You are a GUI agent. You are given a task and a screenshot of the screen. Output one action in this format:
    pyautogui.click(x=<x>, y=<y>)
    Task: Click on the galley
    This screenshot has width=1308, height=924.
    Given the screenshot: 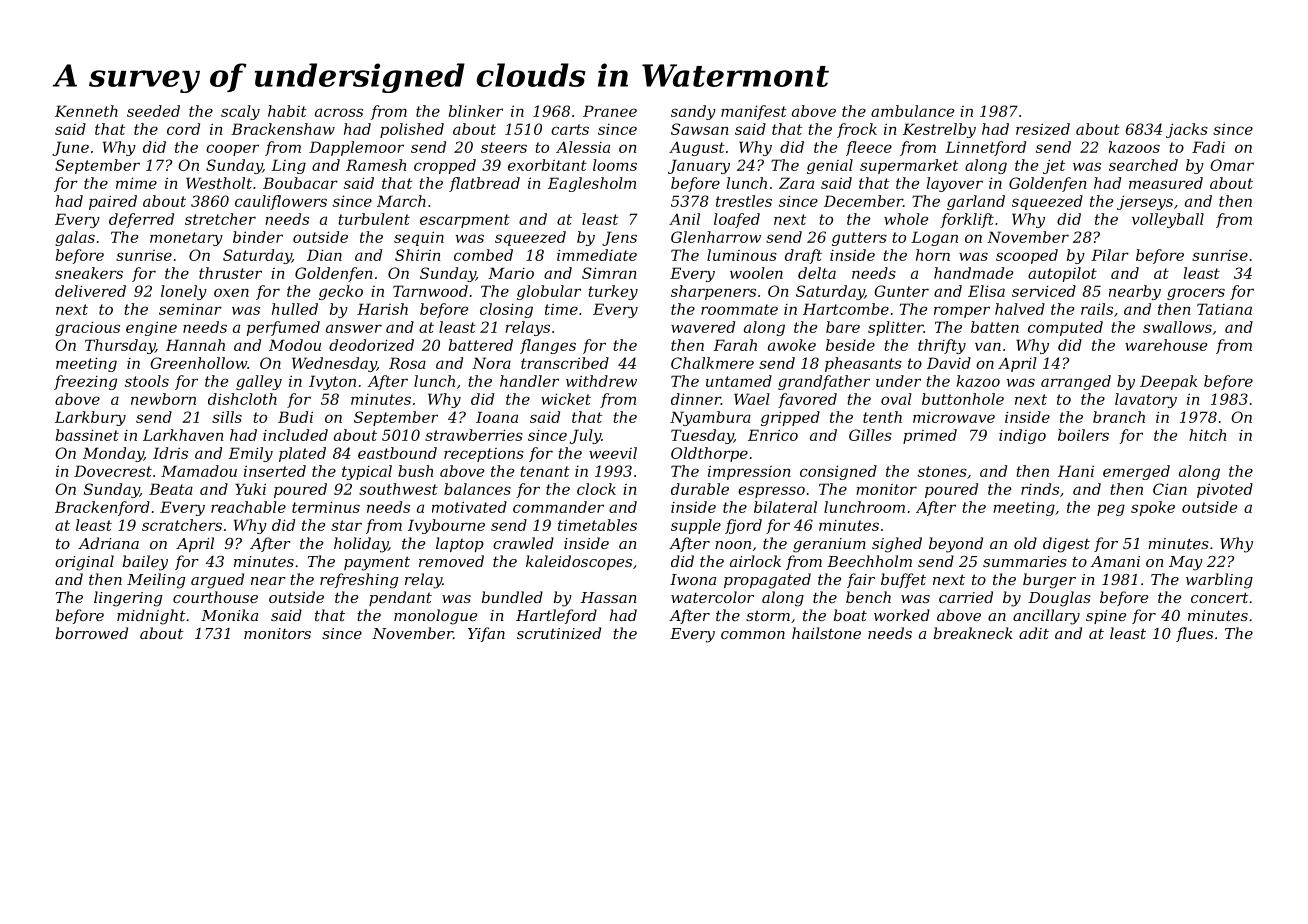 What is the action you would take?
    pyautogui.click(x=259, y=382)
